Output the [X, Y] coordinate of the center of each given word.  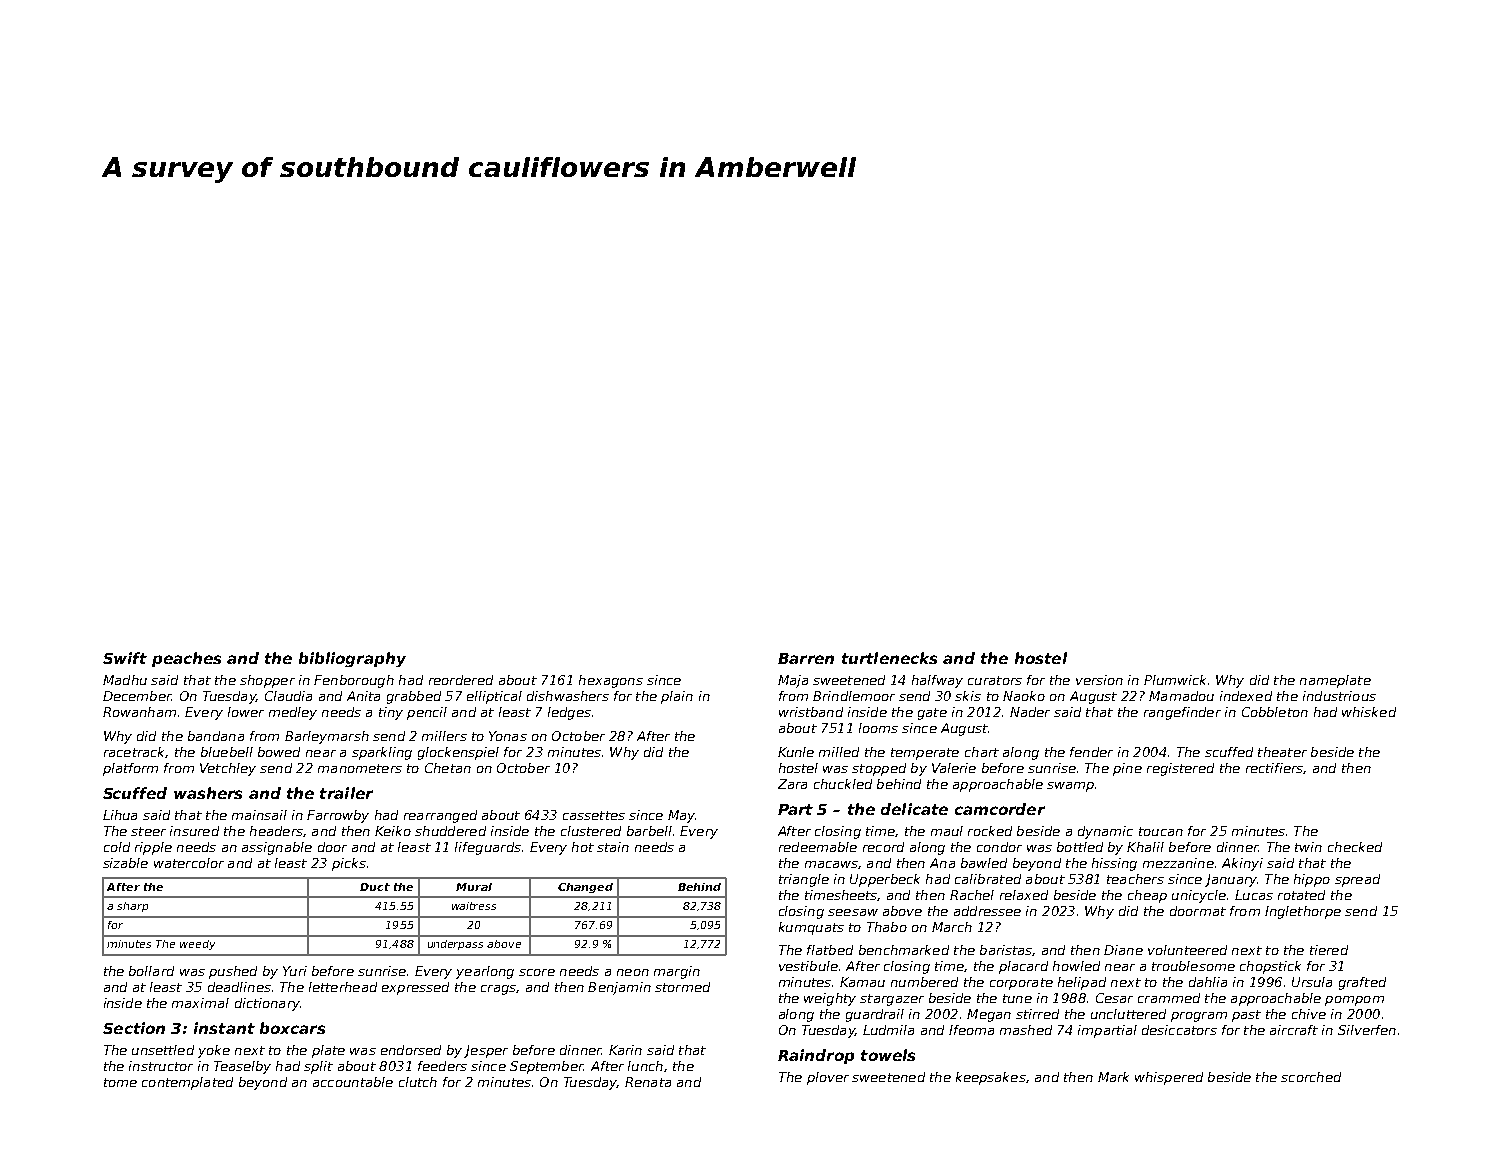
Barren [806, 658]
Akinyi [1242, 864]
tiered [1329, 950]
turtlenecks [889, 658]
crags [498, 990]
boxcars [292, 1028]
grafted [1362, 983]
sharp [132, 907]
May [681, 816]
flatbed [830, 950]
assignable [277, 848]
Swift [125, 658]
